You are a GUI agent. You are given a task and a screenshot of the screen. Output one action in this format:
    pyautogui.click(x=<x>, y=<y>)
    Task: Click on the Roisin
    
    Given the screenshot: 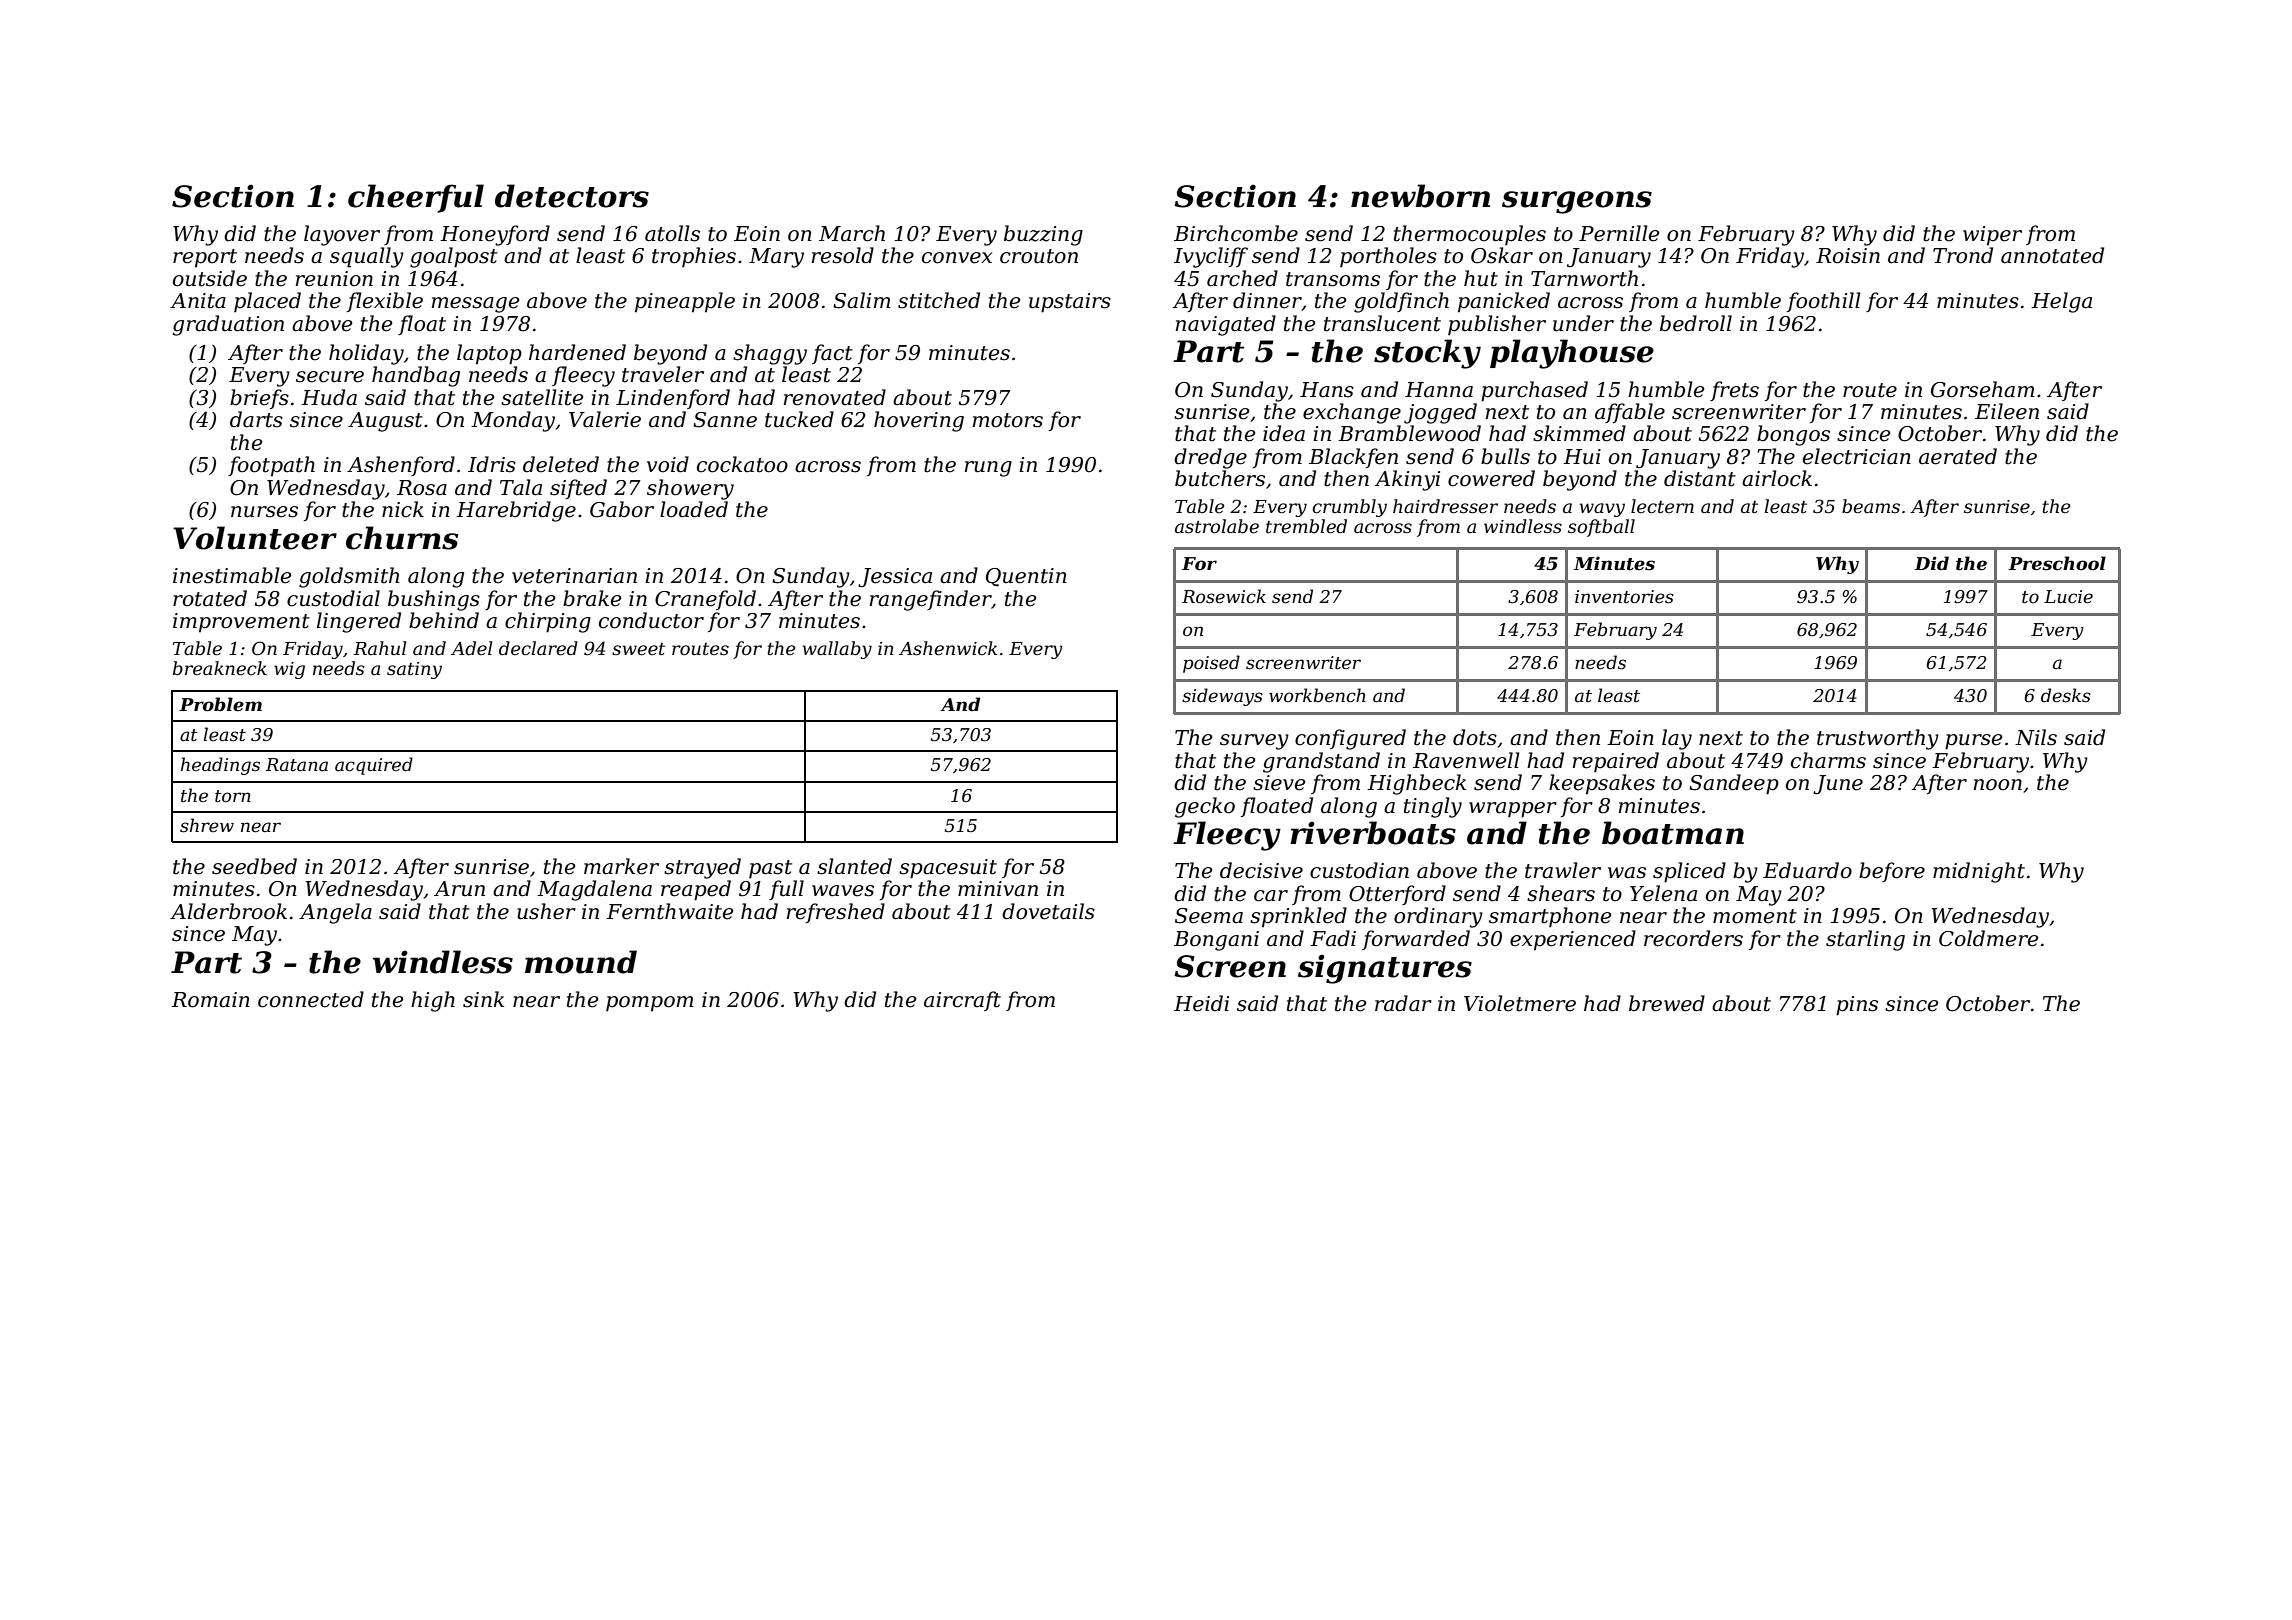 What is the action you would take?
    pyautogui.click(x=1848, y=256)
